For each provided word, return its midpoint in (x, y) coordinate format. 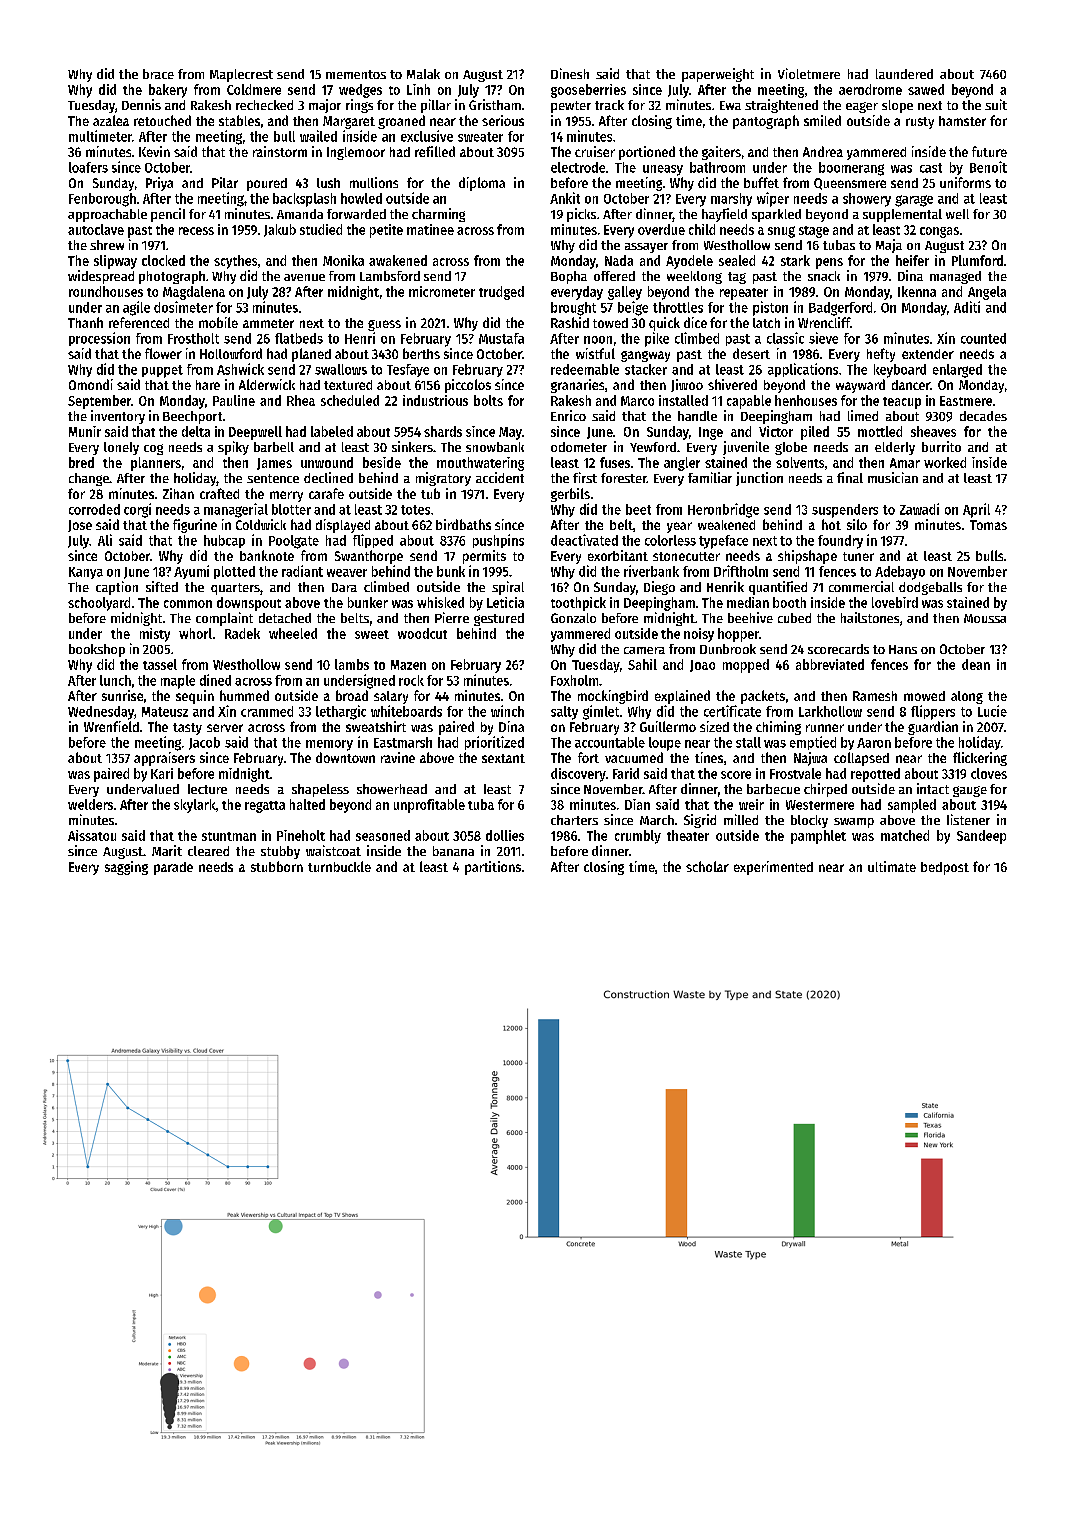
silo (857, 524)
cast (931, 168)
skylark (195, 806)
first (585, 477)
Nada (619, 260)
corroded (94, 509)
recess (196, 231)
